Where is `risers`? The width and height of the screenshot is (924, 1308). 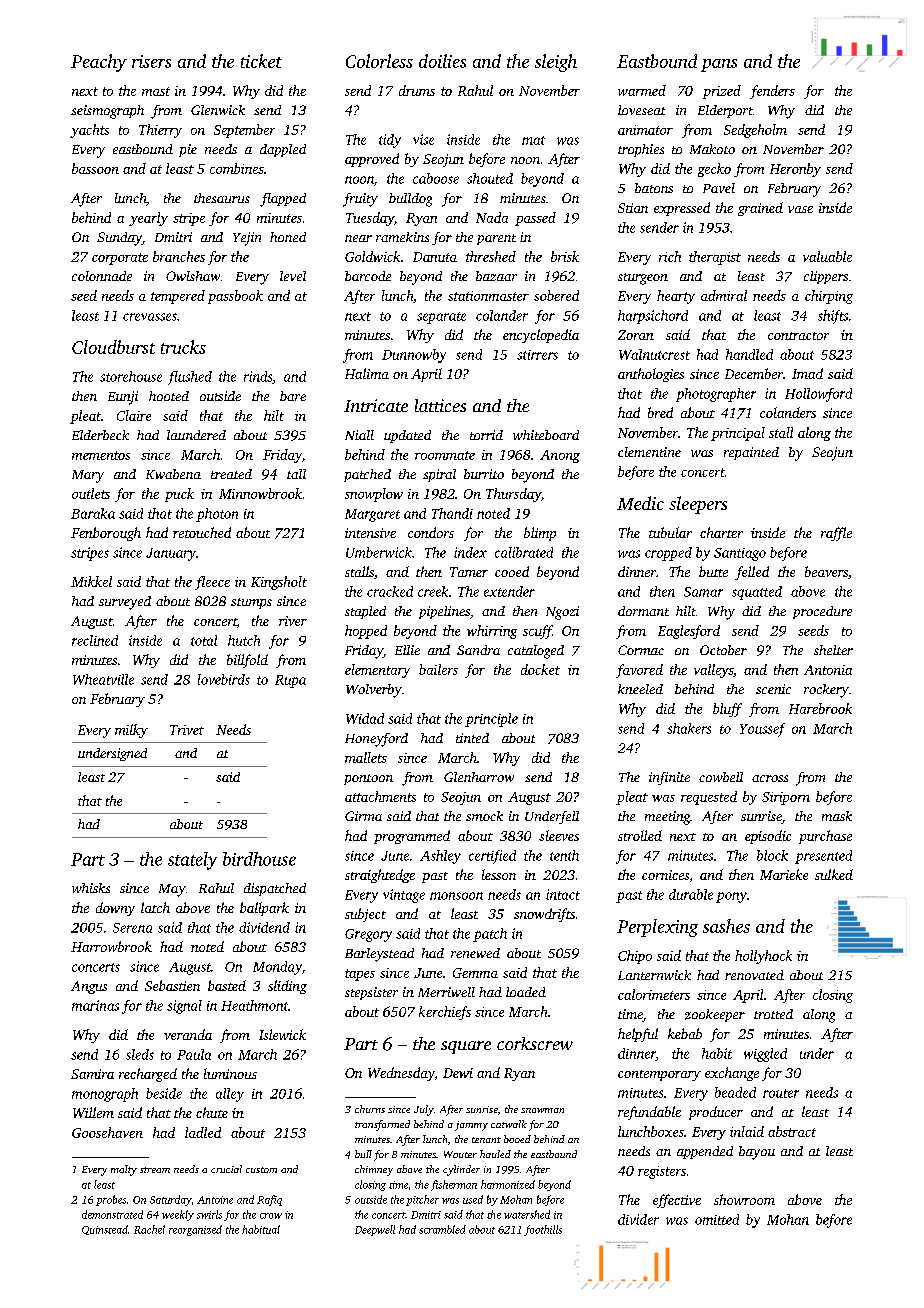 risers is located at coordinates (151, 61).
